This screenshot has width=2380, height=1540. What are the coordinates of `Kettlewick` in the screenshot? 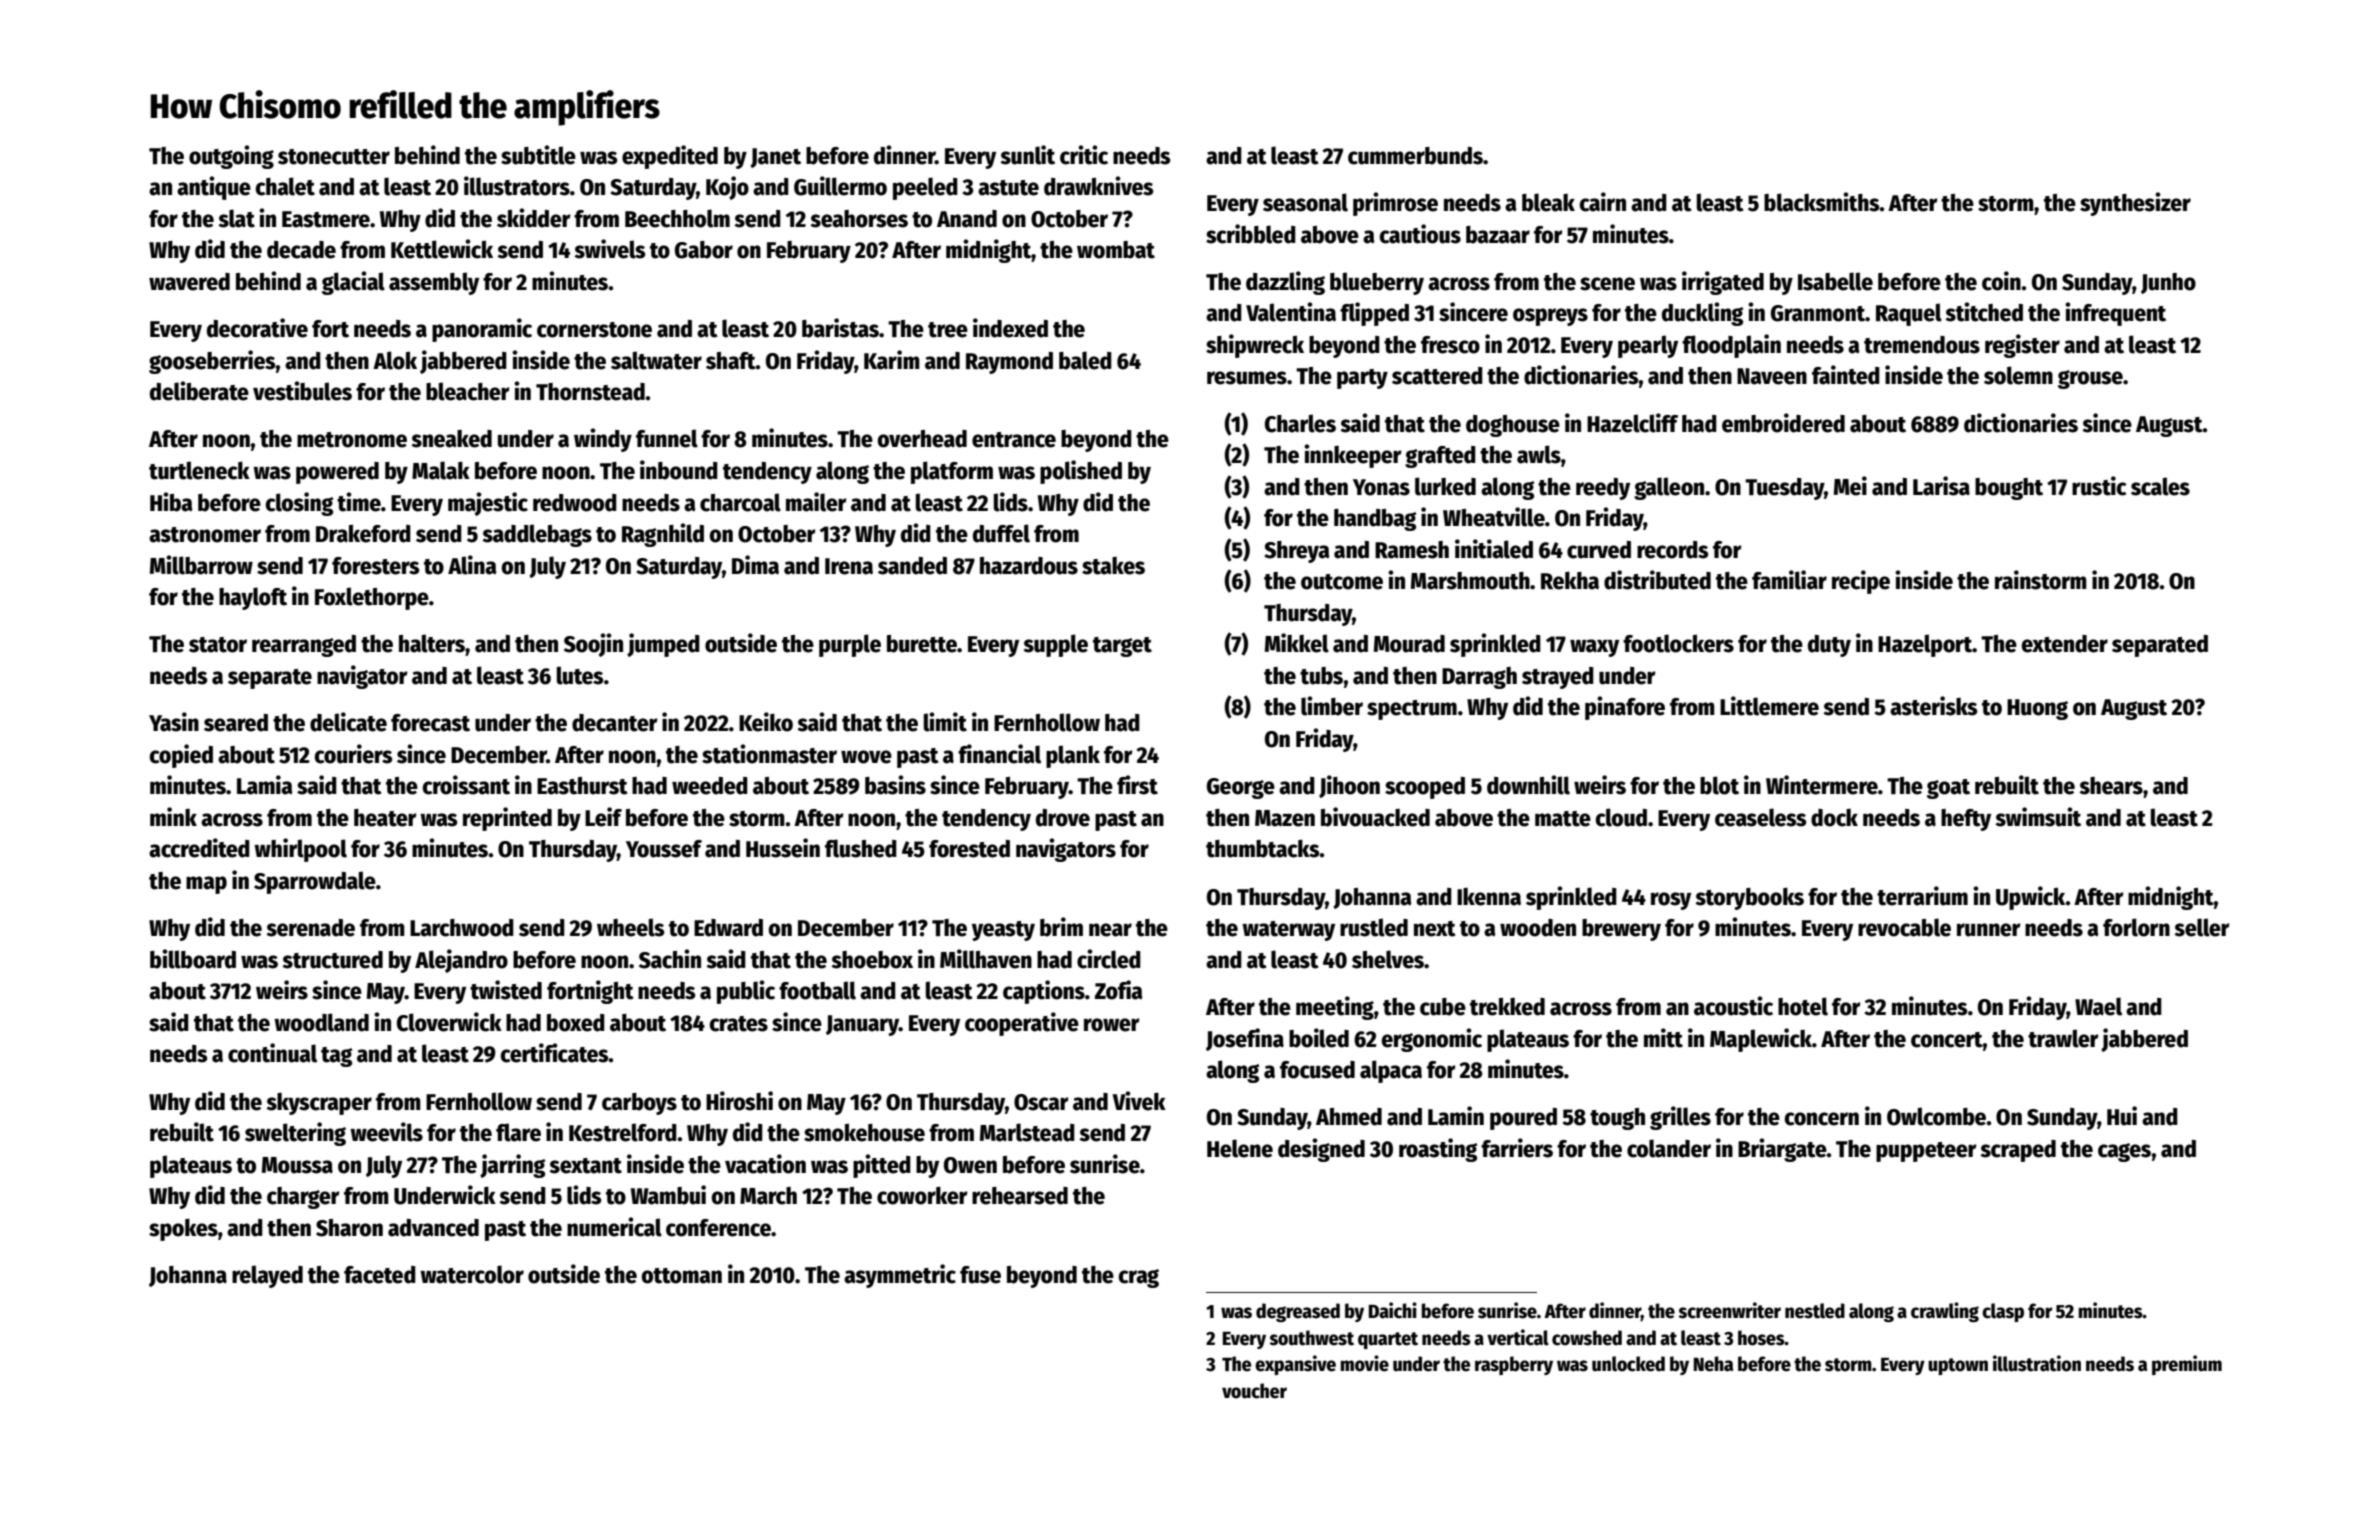 It's located at (442, 249).
